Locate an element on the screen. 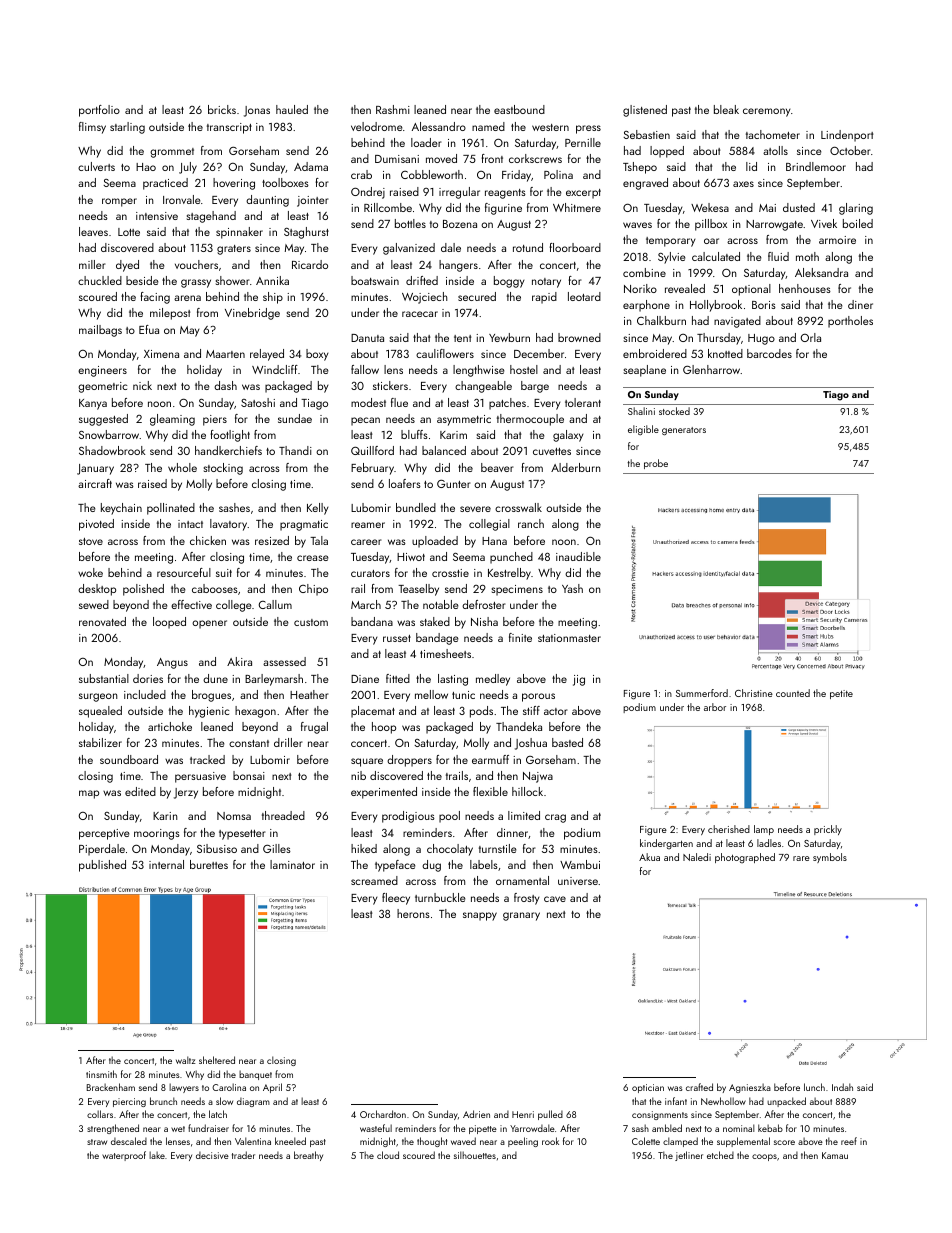  practiced is located at coordinates (165, 184).
